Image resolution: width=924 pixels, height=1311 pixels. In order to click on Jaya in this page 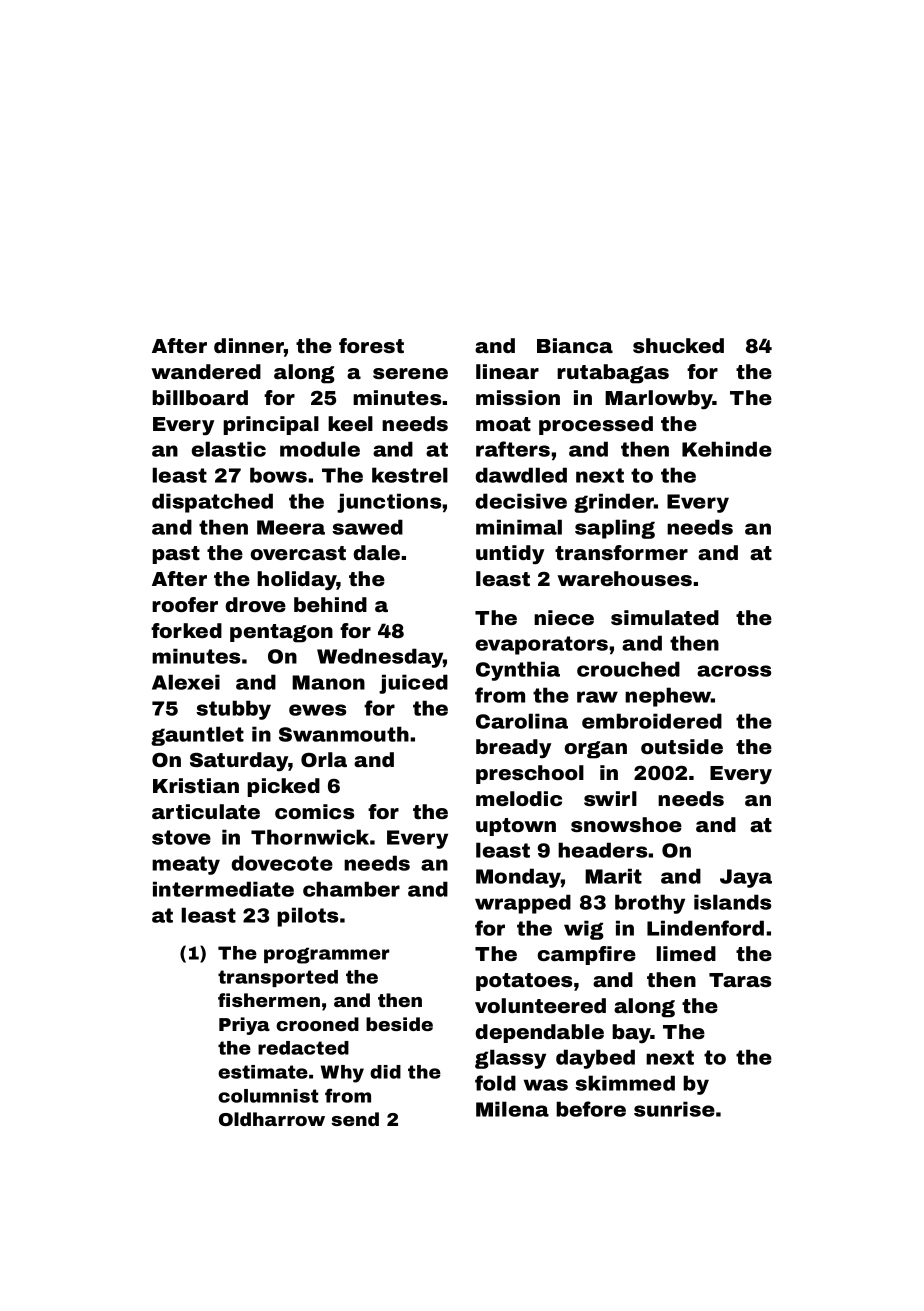, I will do `click(746, 878)`.
